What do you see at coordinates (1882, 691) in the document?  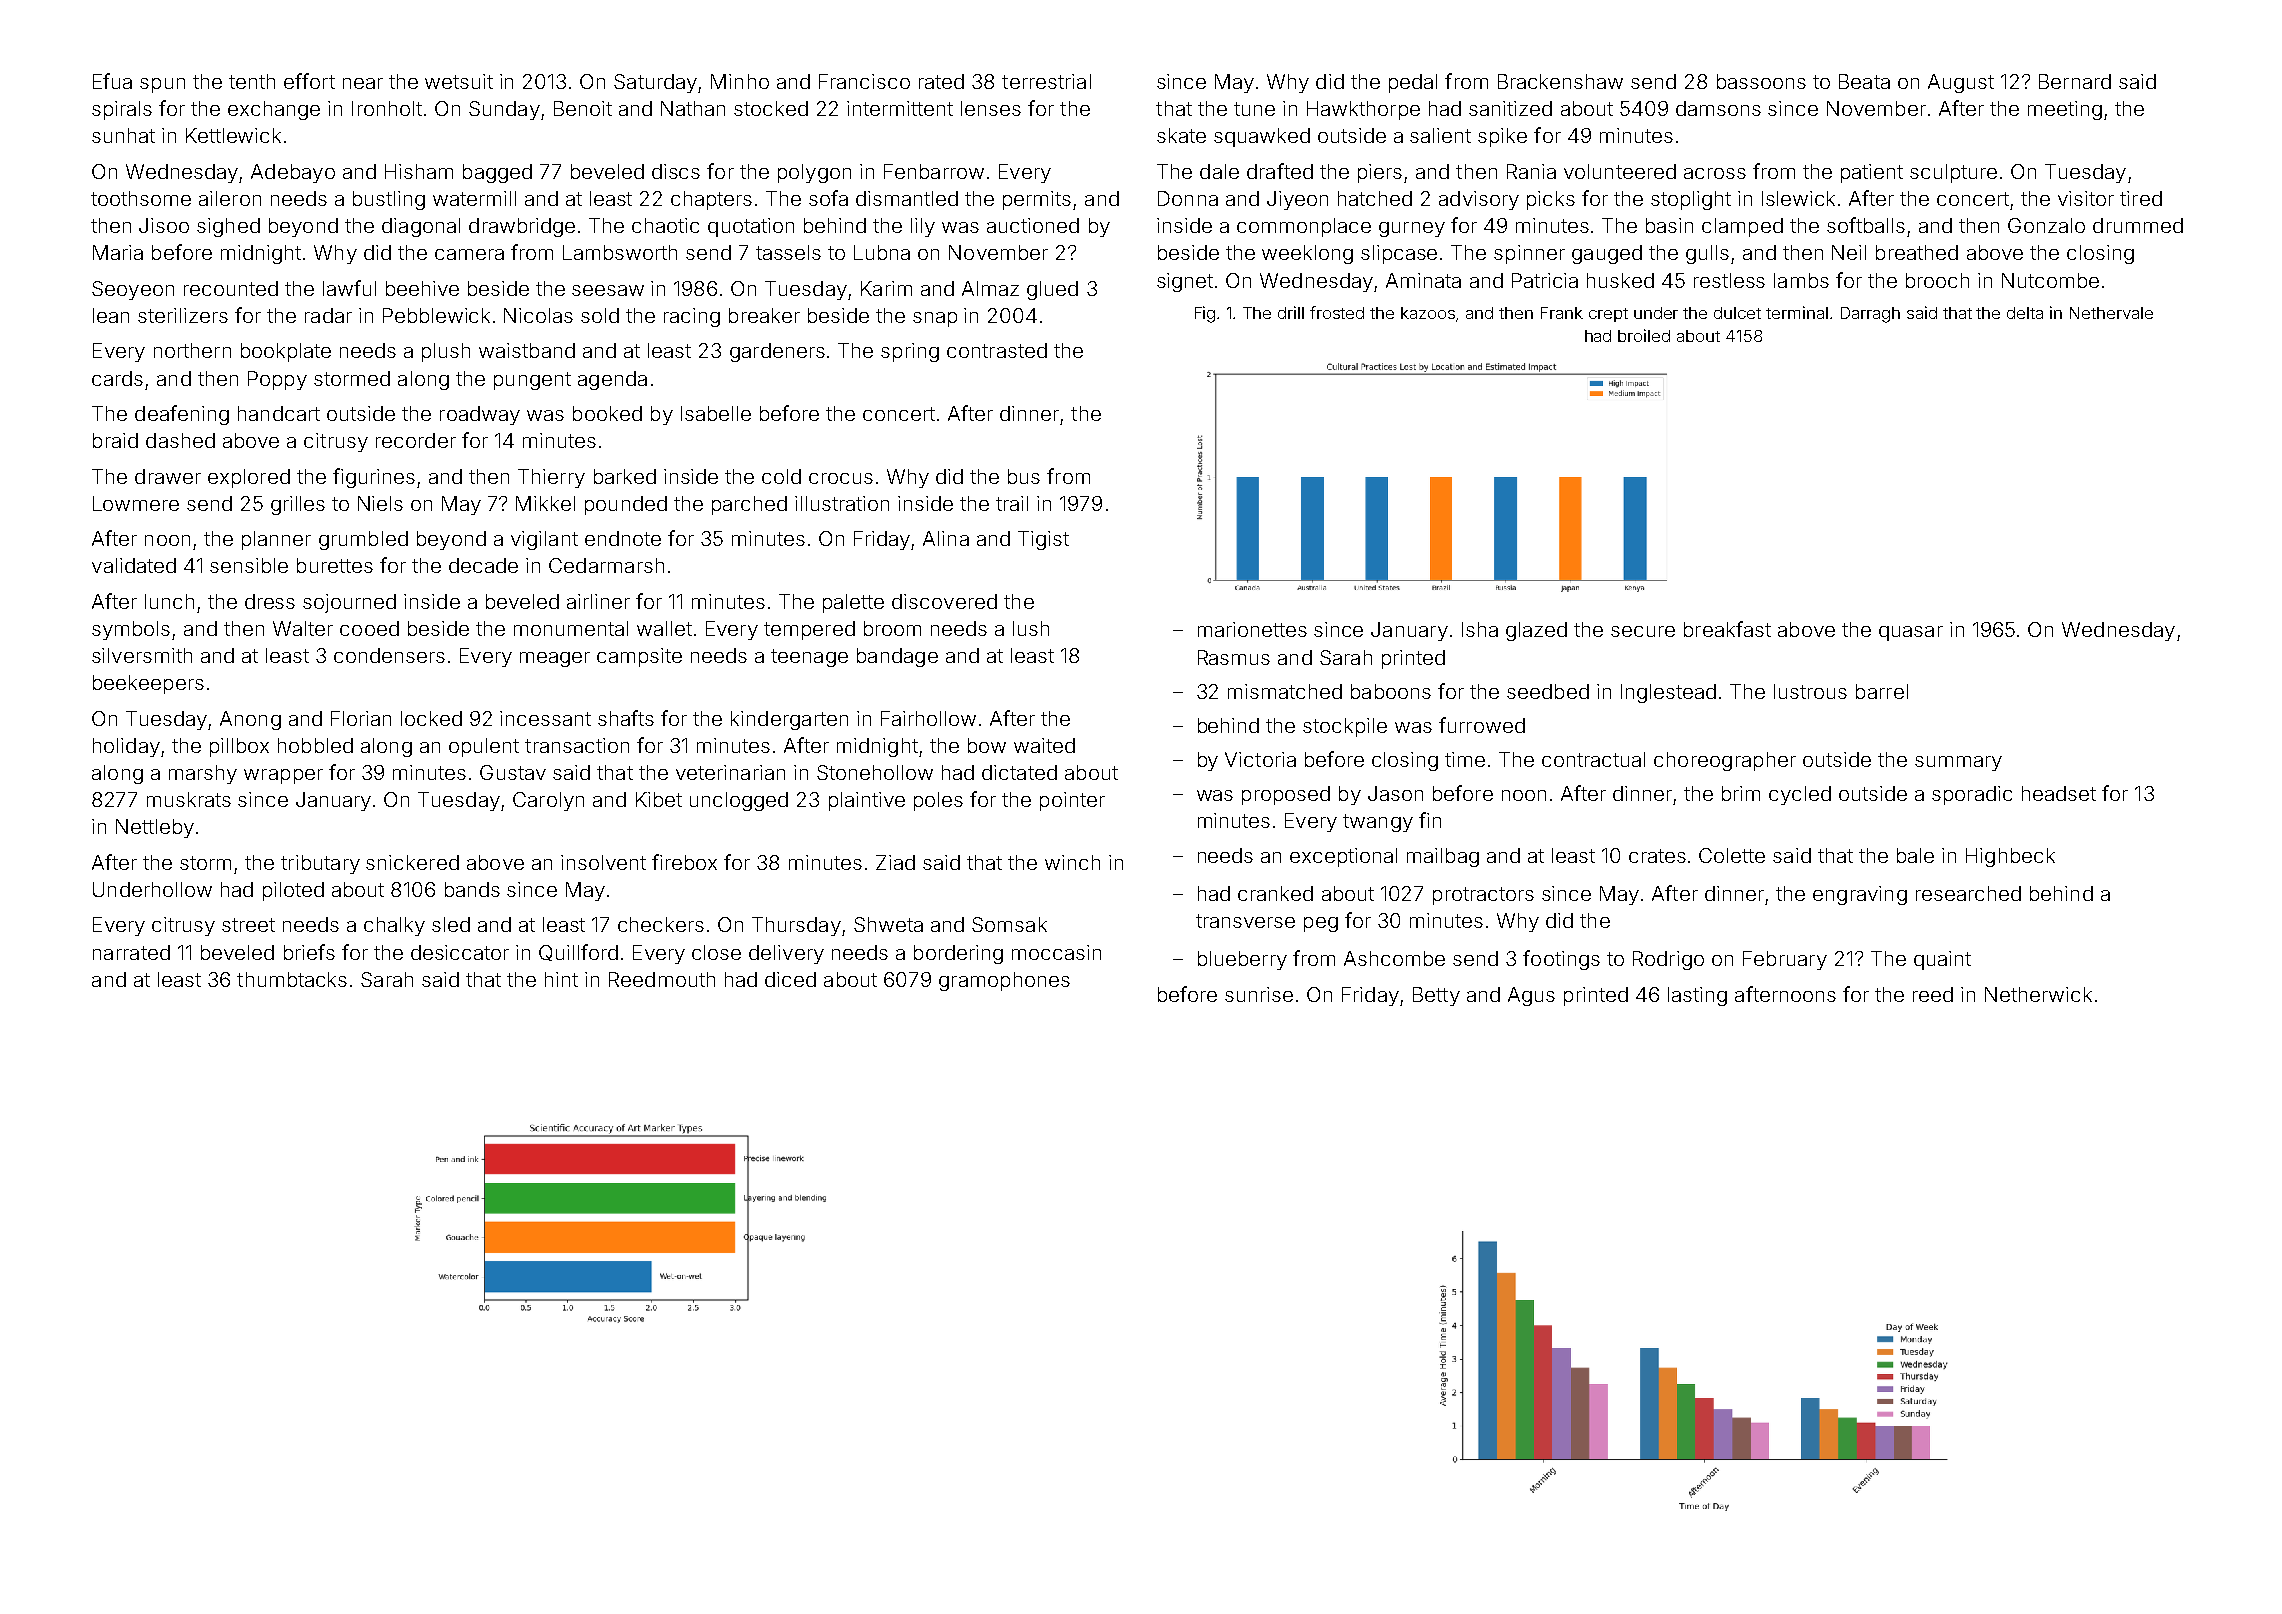 I see `barrel` at bounding box center [1882, 691].
